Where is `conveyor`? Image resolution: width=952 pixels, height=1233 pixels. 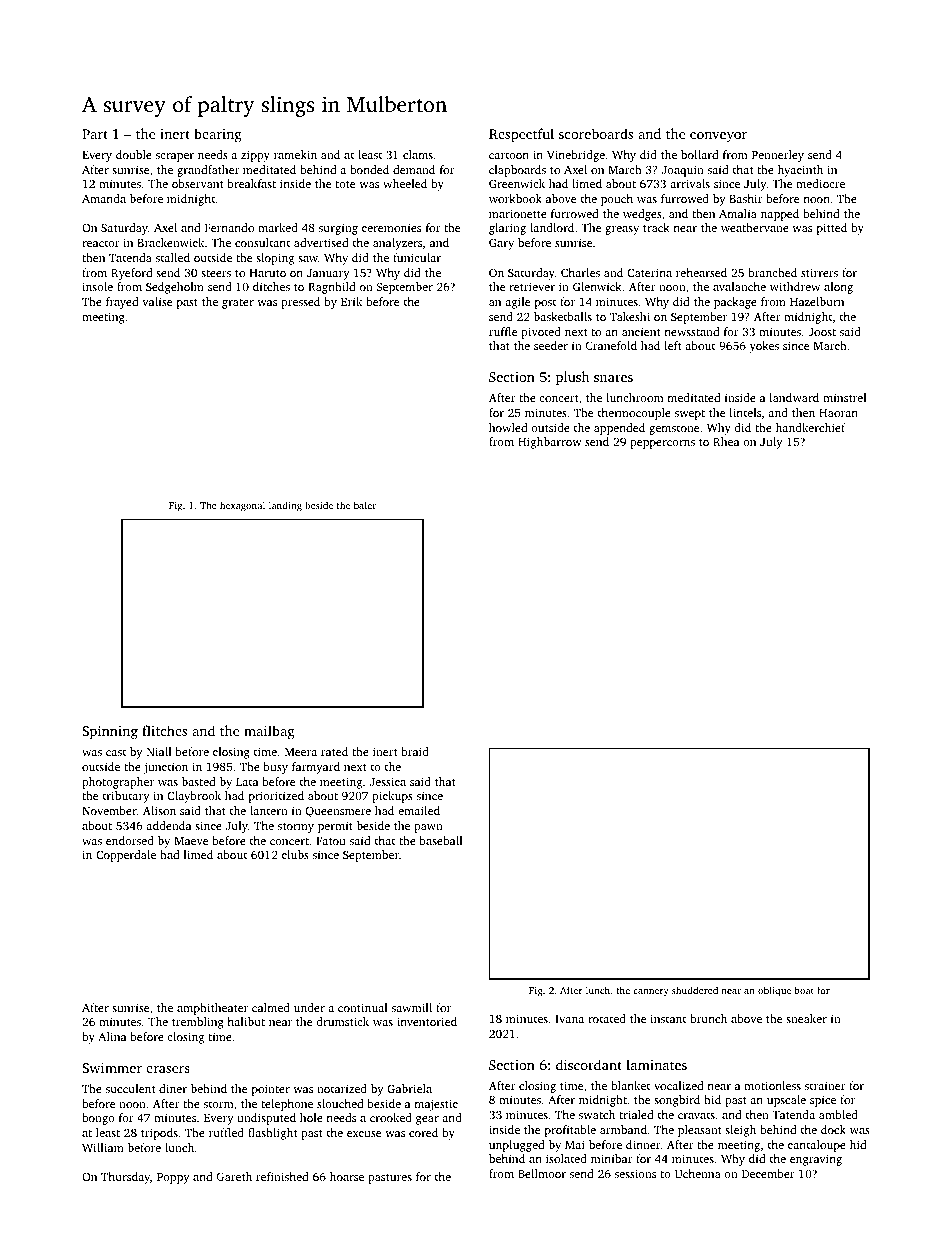
conveyor is located at coordinates (718, 137).
